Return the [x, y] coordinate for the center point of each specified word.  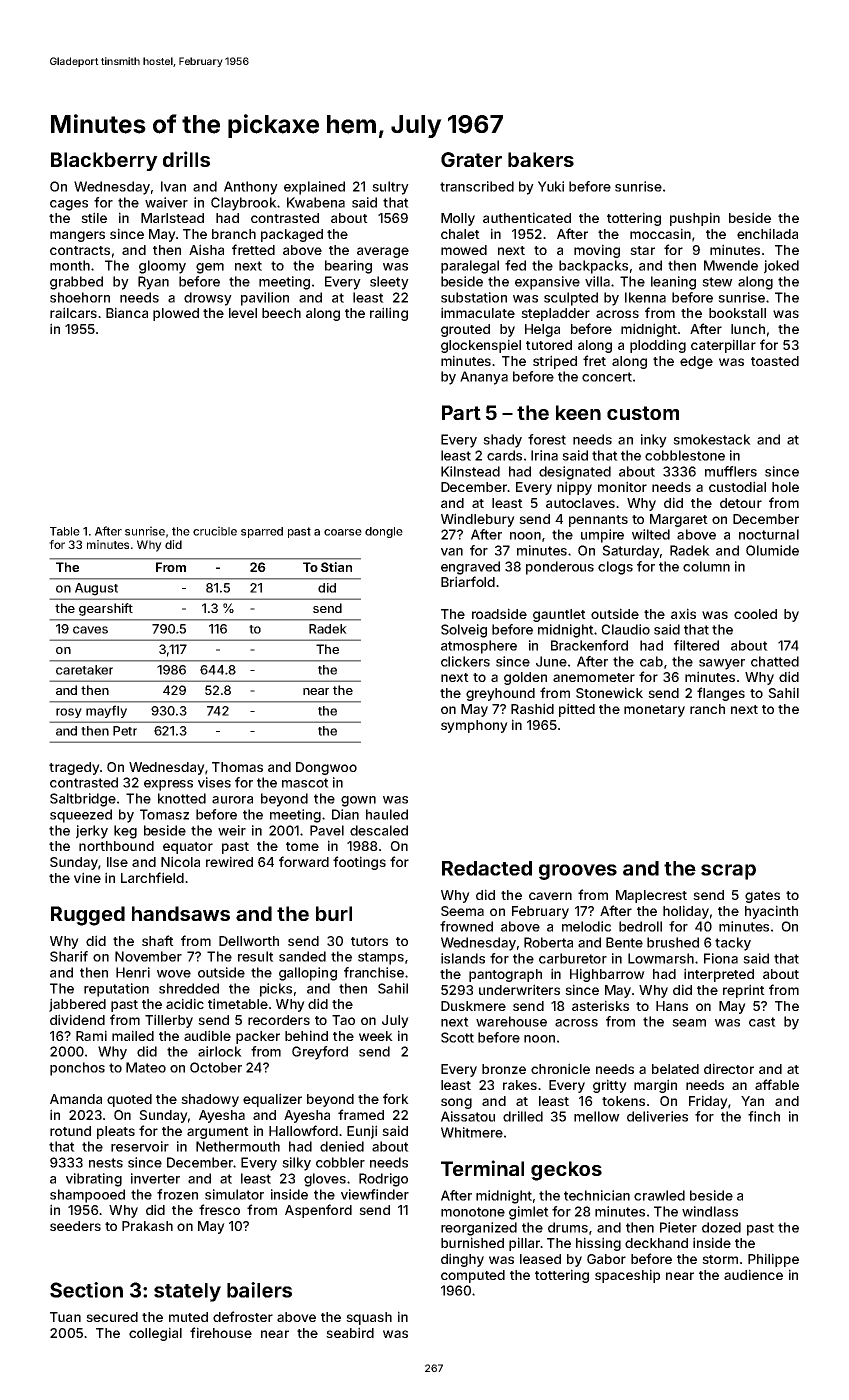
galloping [308, 974]
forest [547, 439]
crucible [215, 531]
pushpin [695, 219]
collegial [155, 1334]
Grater [471, 159]
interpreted [719, 975]
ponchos [77, 1069]
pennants [598, 521]
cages [69, 205]
